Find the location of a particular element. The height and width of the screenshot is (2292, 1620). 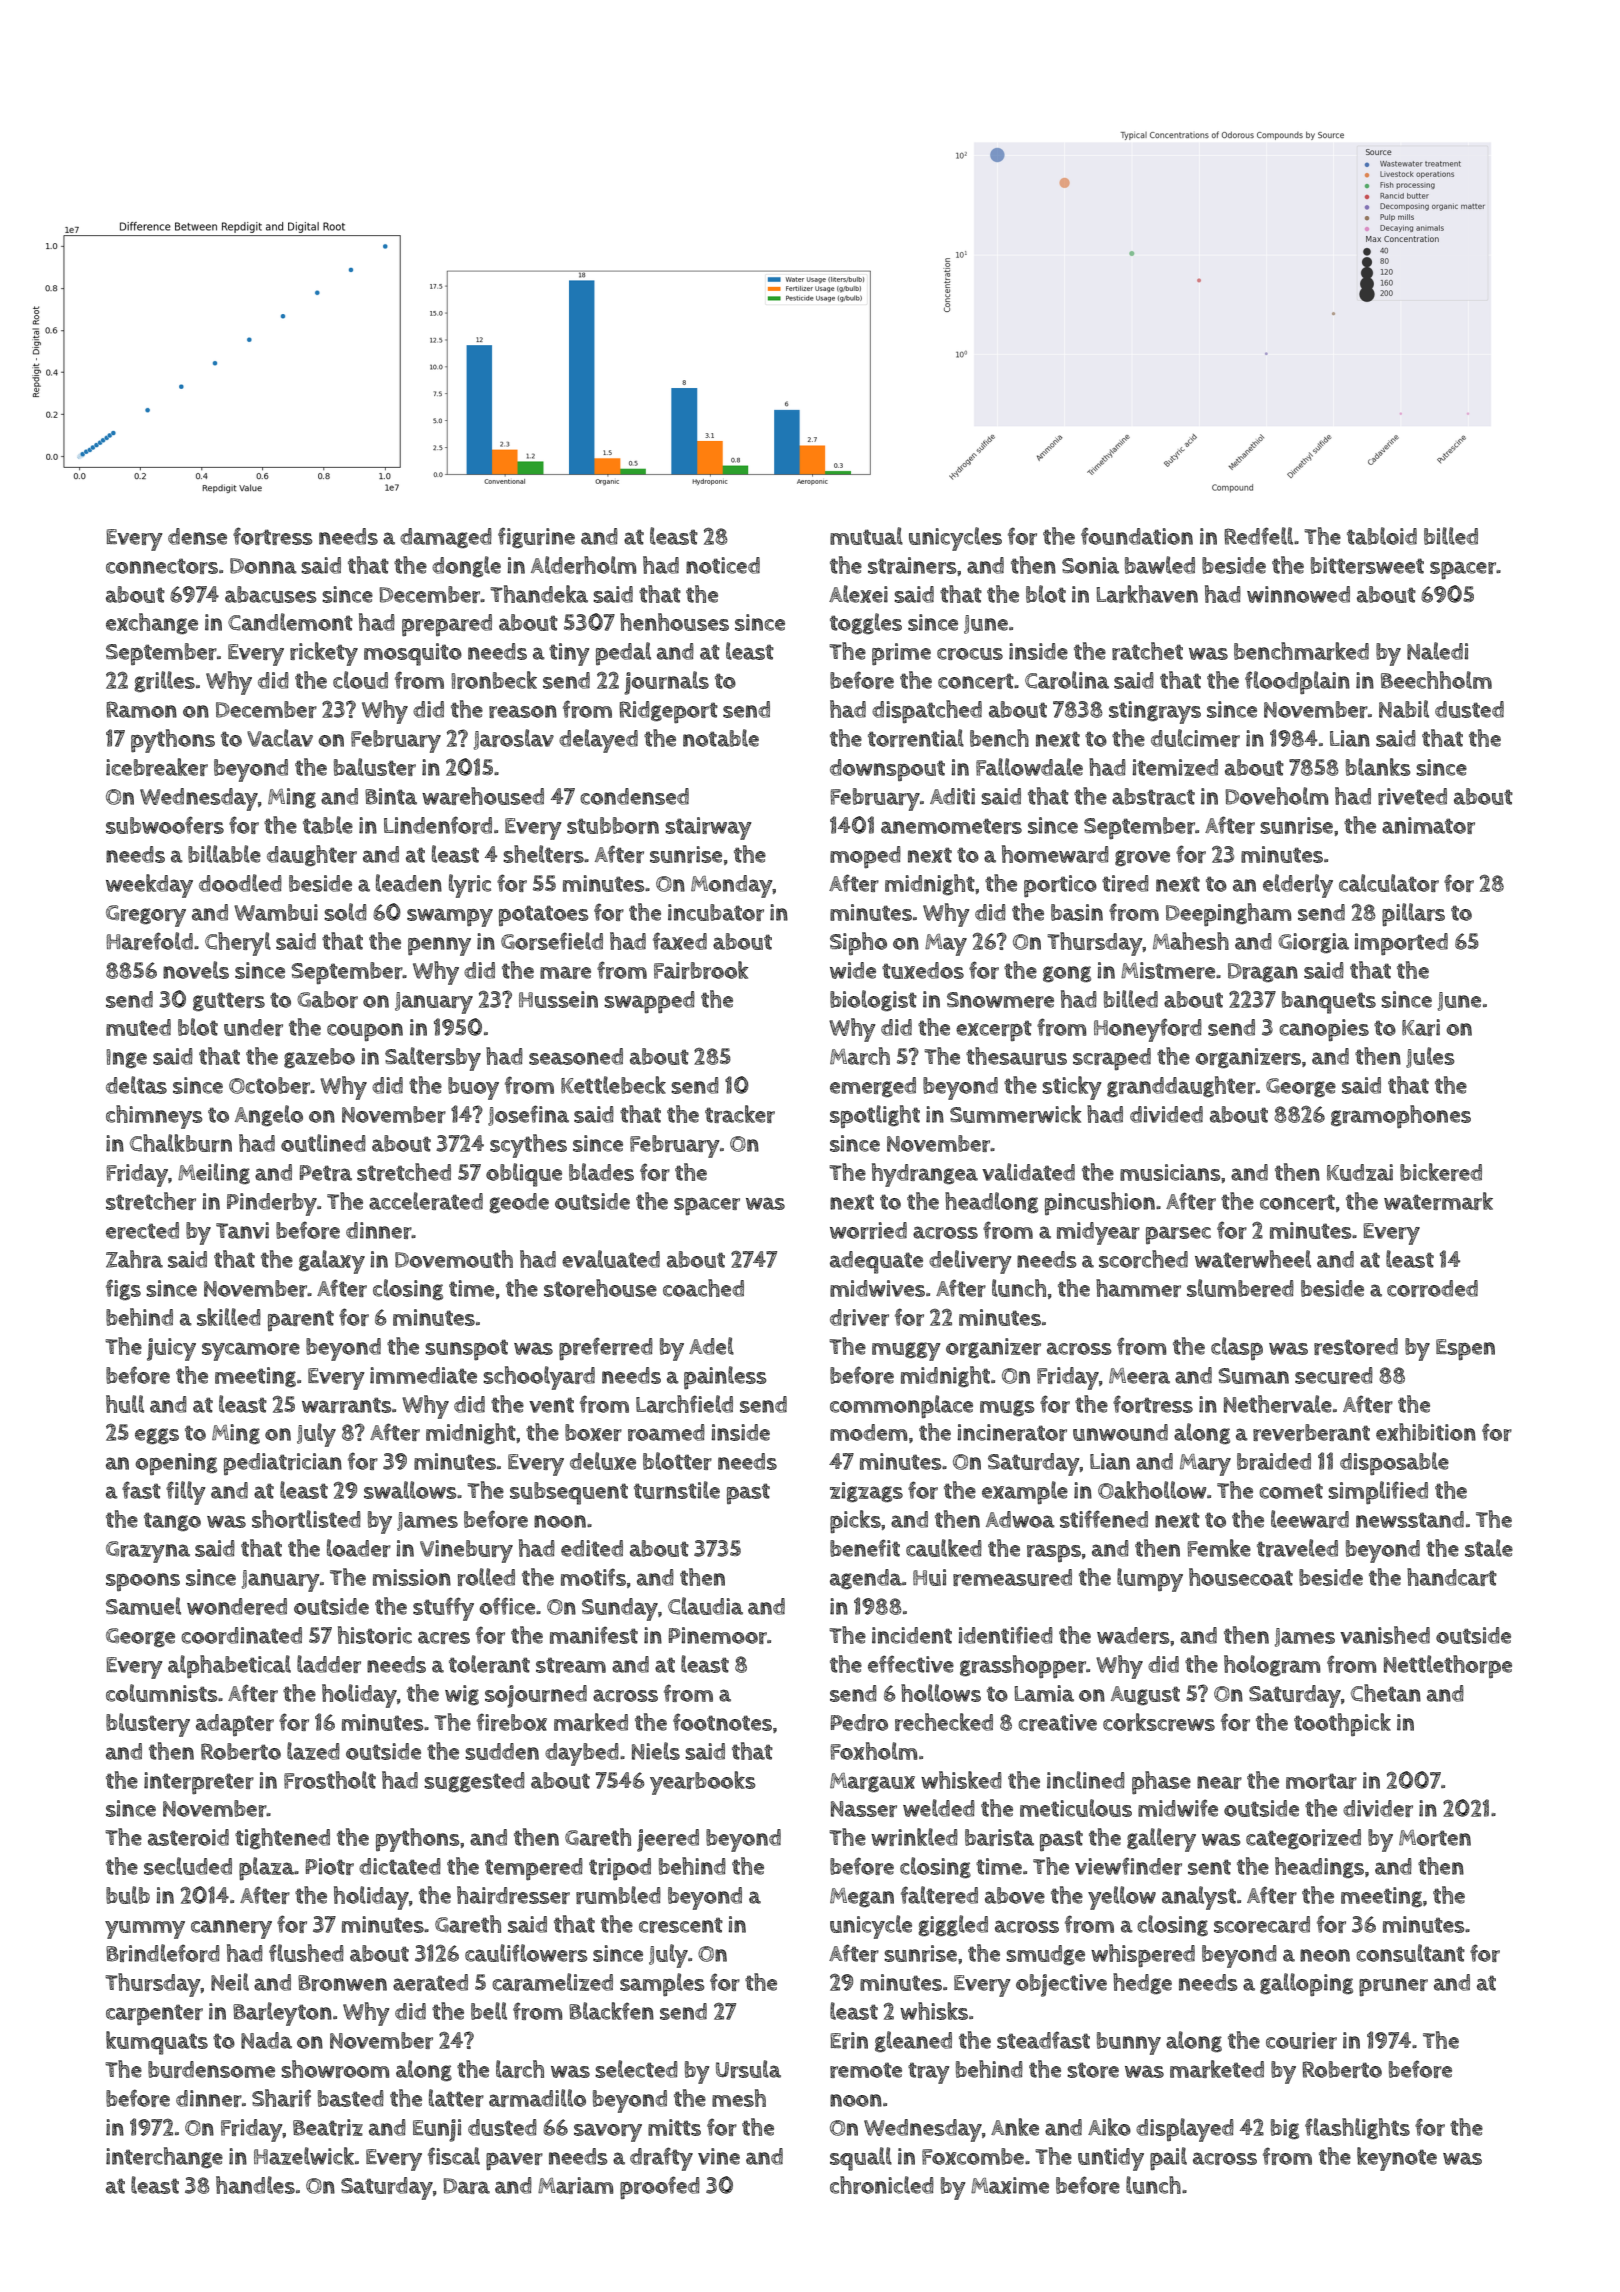

warrants is located at coordinates (347, 1405).
